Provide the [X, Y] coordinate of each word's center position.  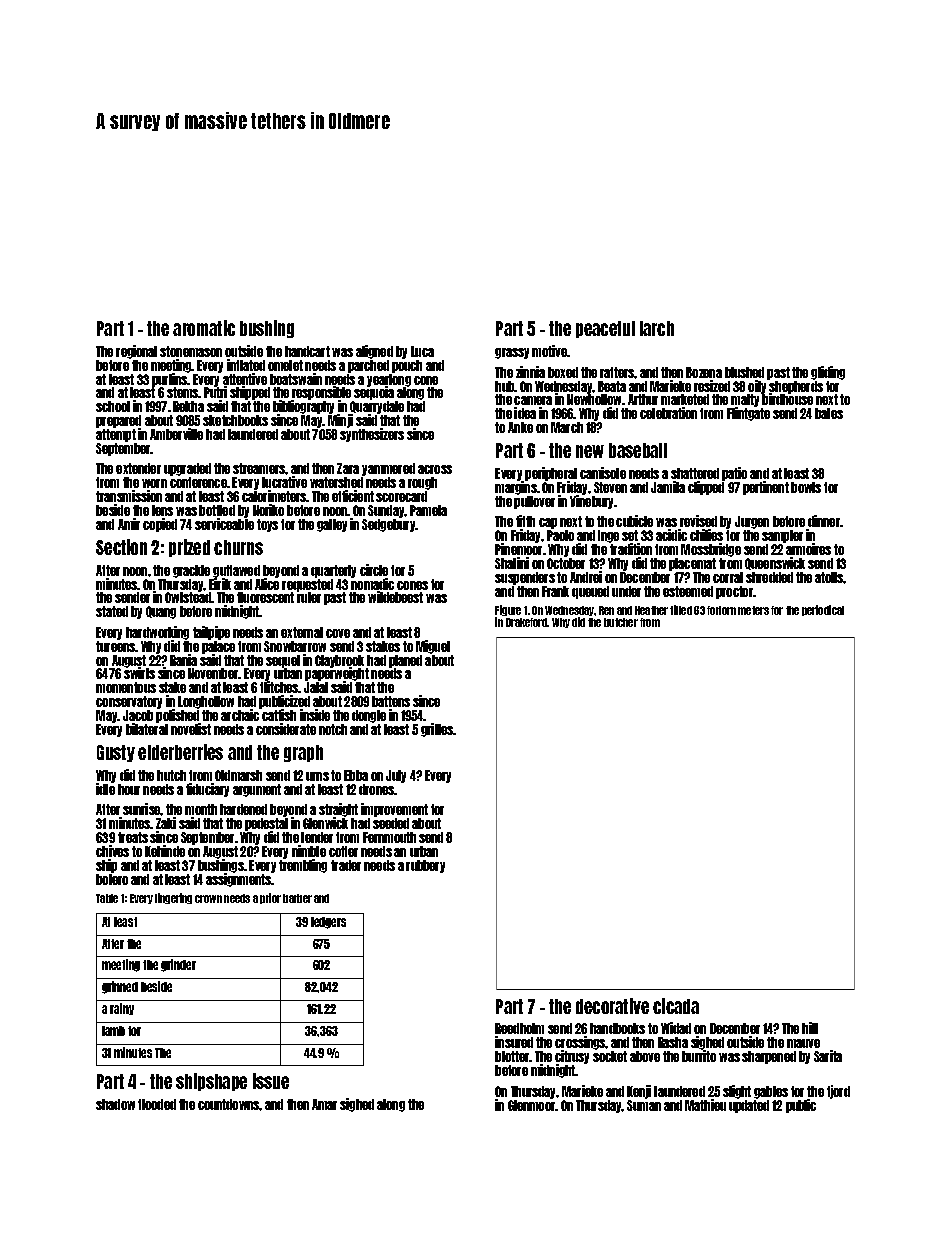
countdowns [229, 1104]
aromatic [204, 328]
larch [657, 328]
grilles [437, 730]
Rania [183, 660]
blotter [512, 1056]
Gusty [116, 753]
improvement [394, 810]
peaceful [605, 329]
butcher [621, 622]
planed [405, 661]
